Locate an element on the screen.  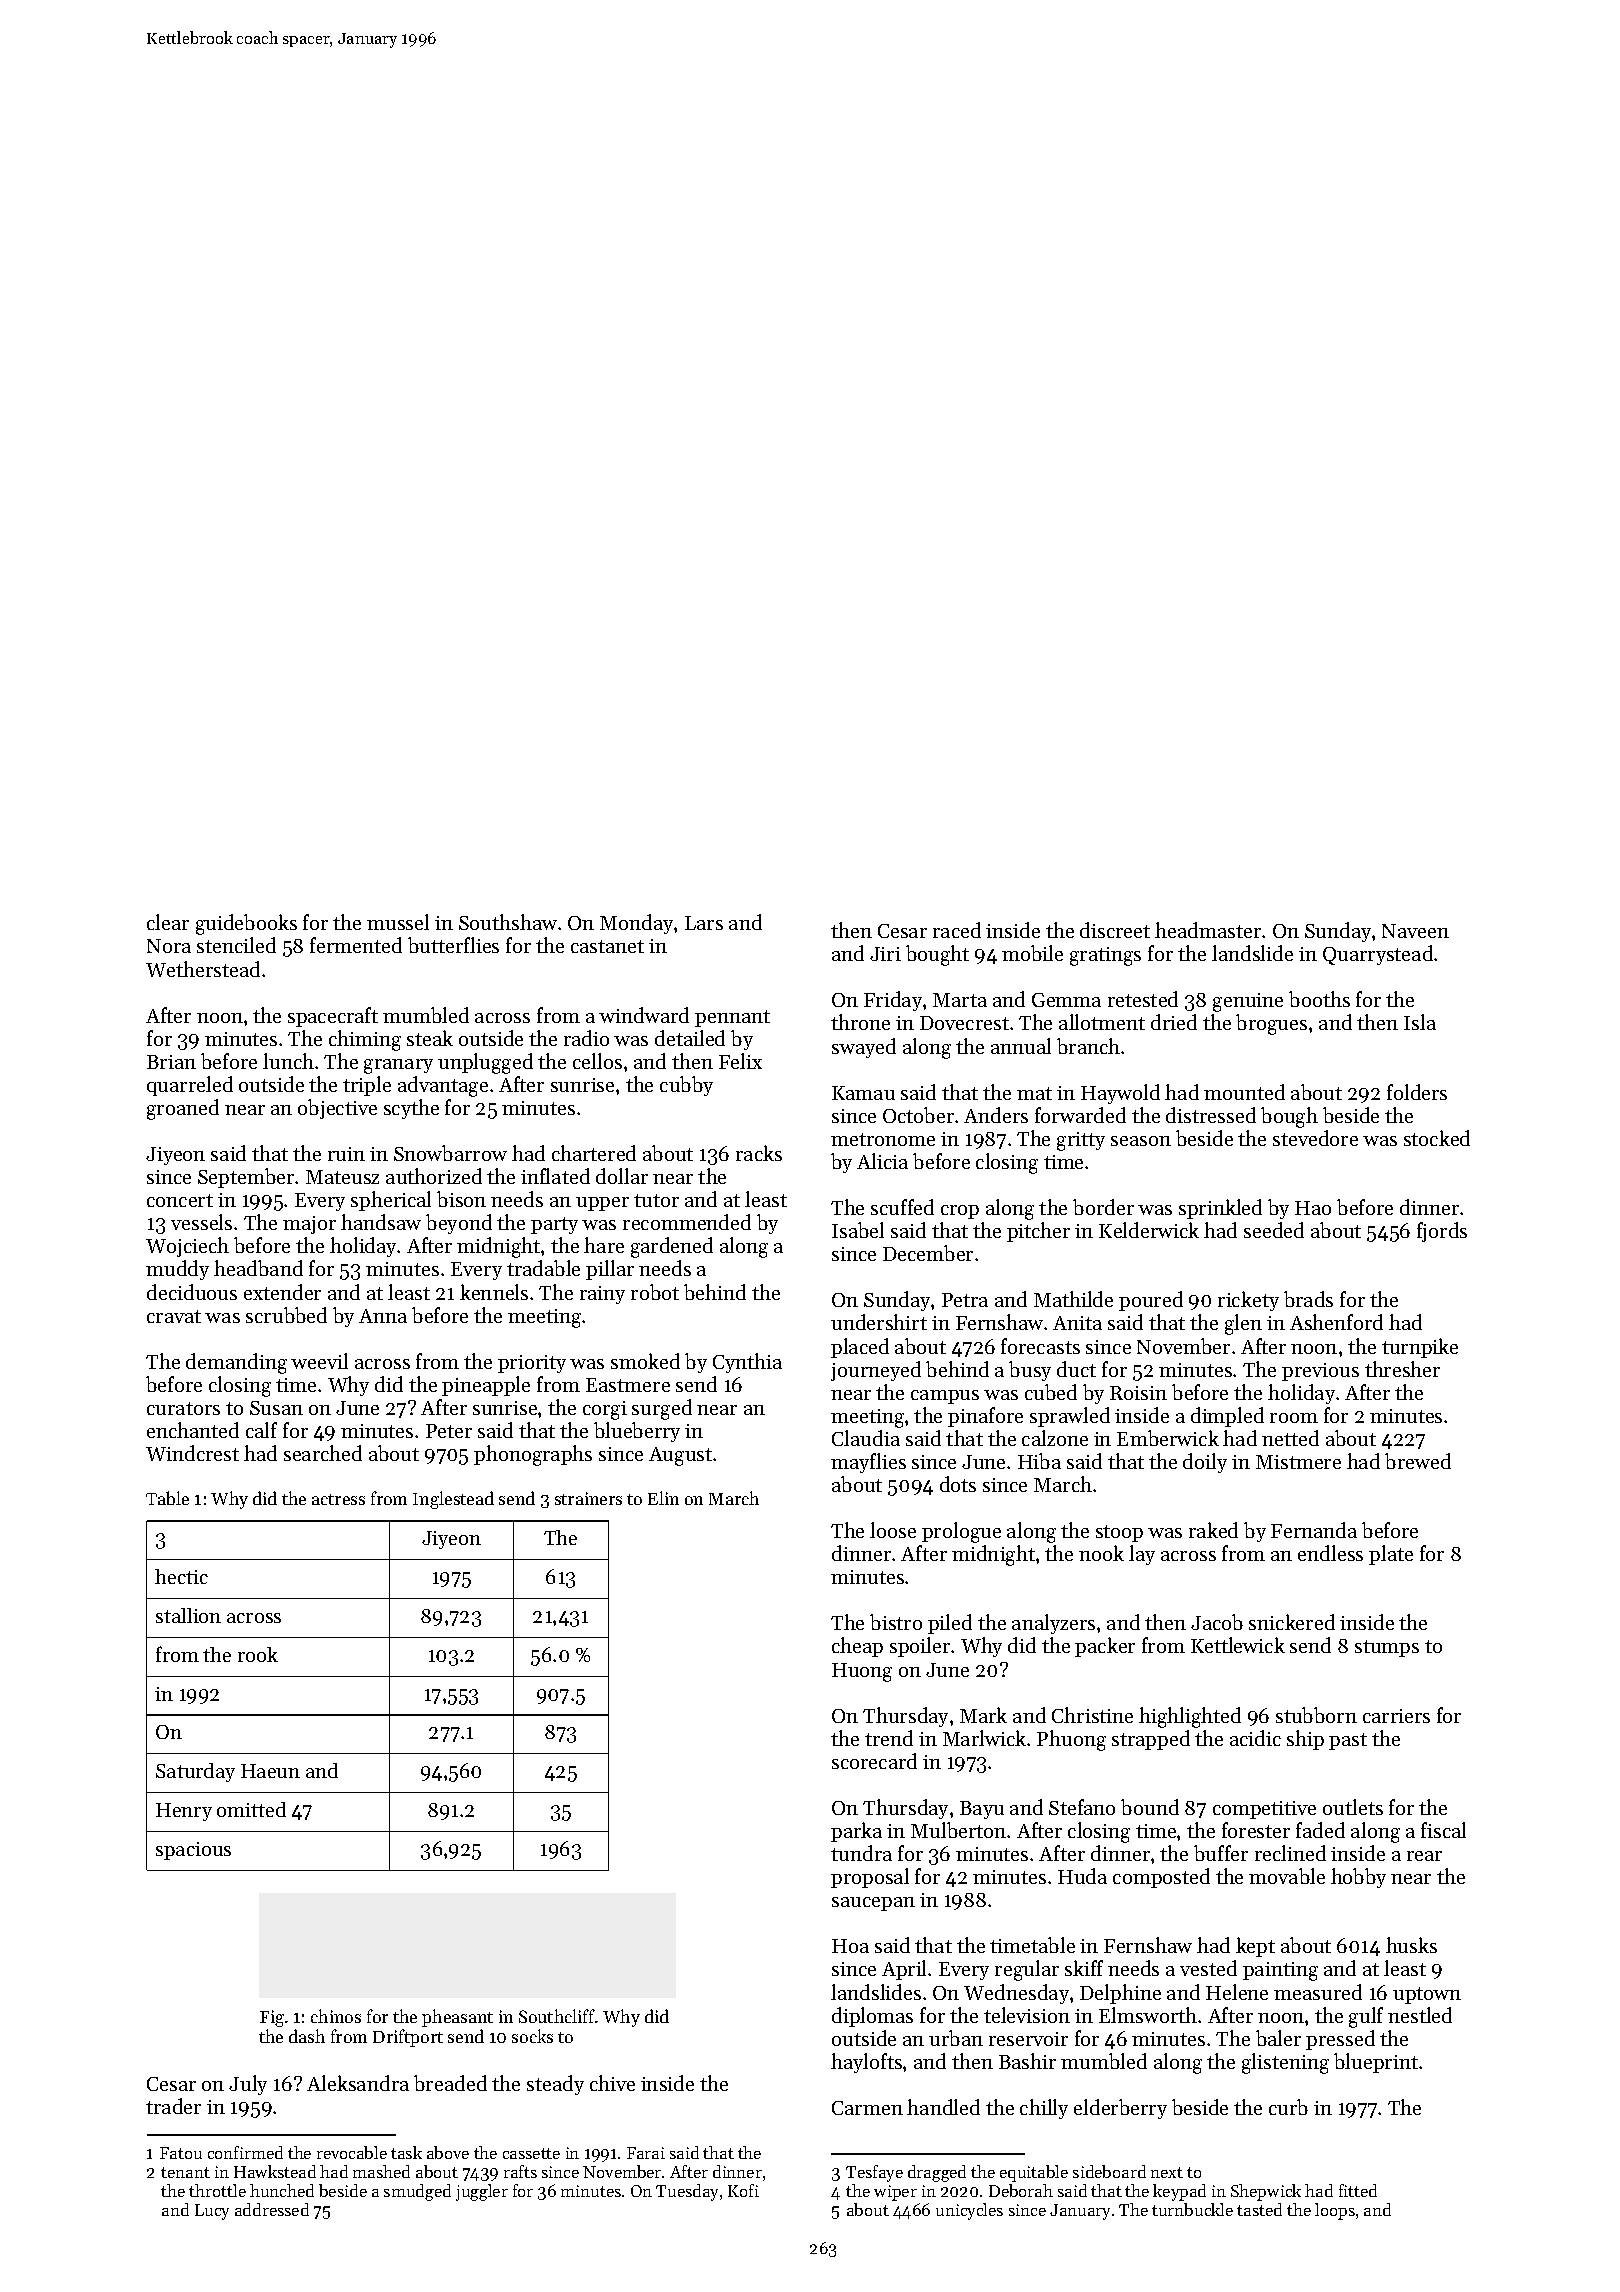
Lucy is located at coordinates (212, 2212).
